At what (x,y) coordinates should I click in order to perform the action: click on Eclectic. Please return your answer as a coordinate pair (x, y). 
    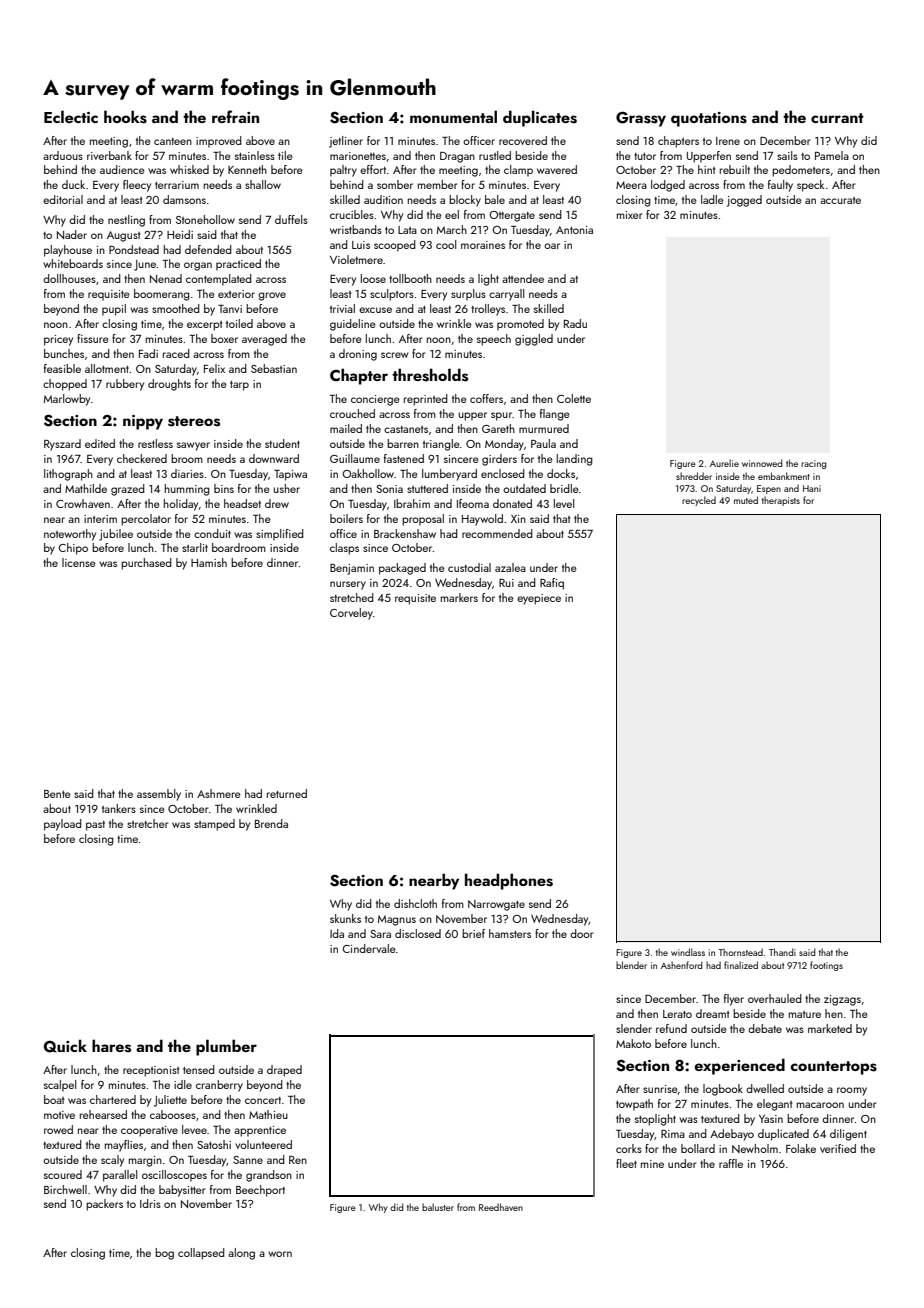
    Looking at the image, I should click on (71, 116).
